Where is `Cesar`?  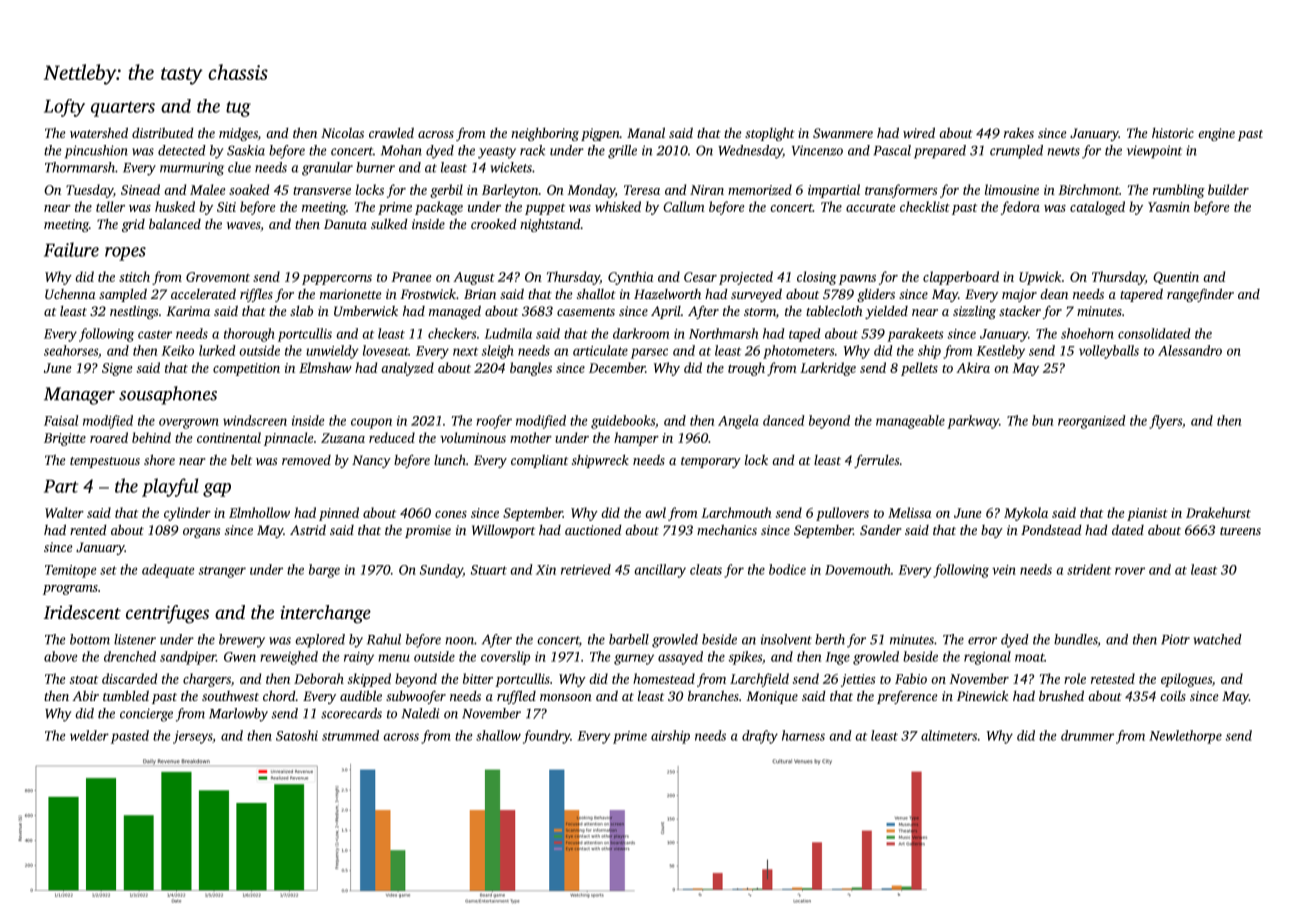
Cesar is located at coordinates (700, 277).
